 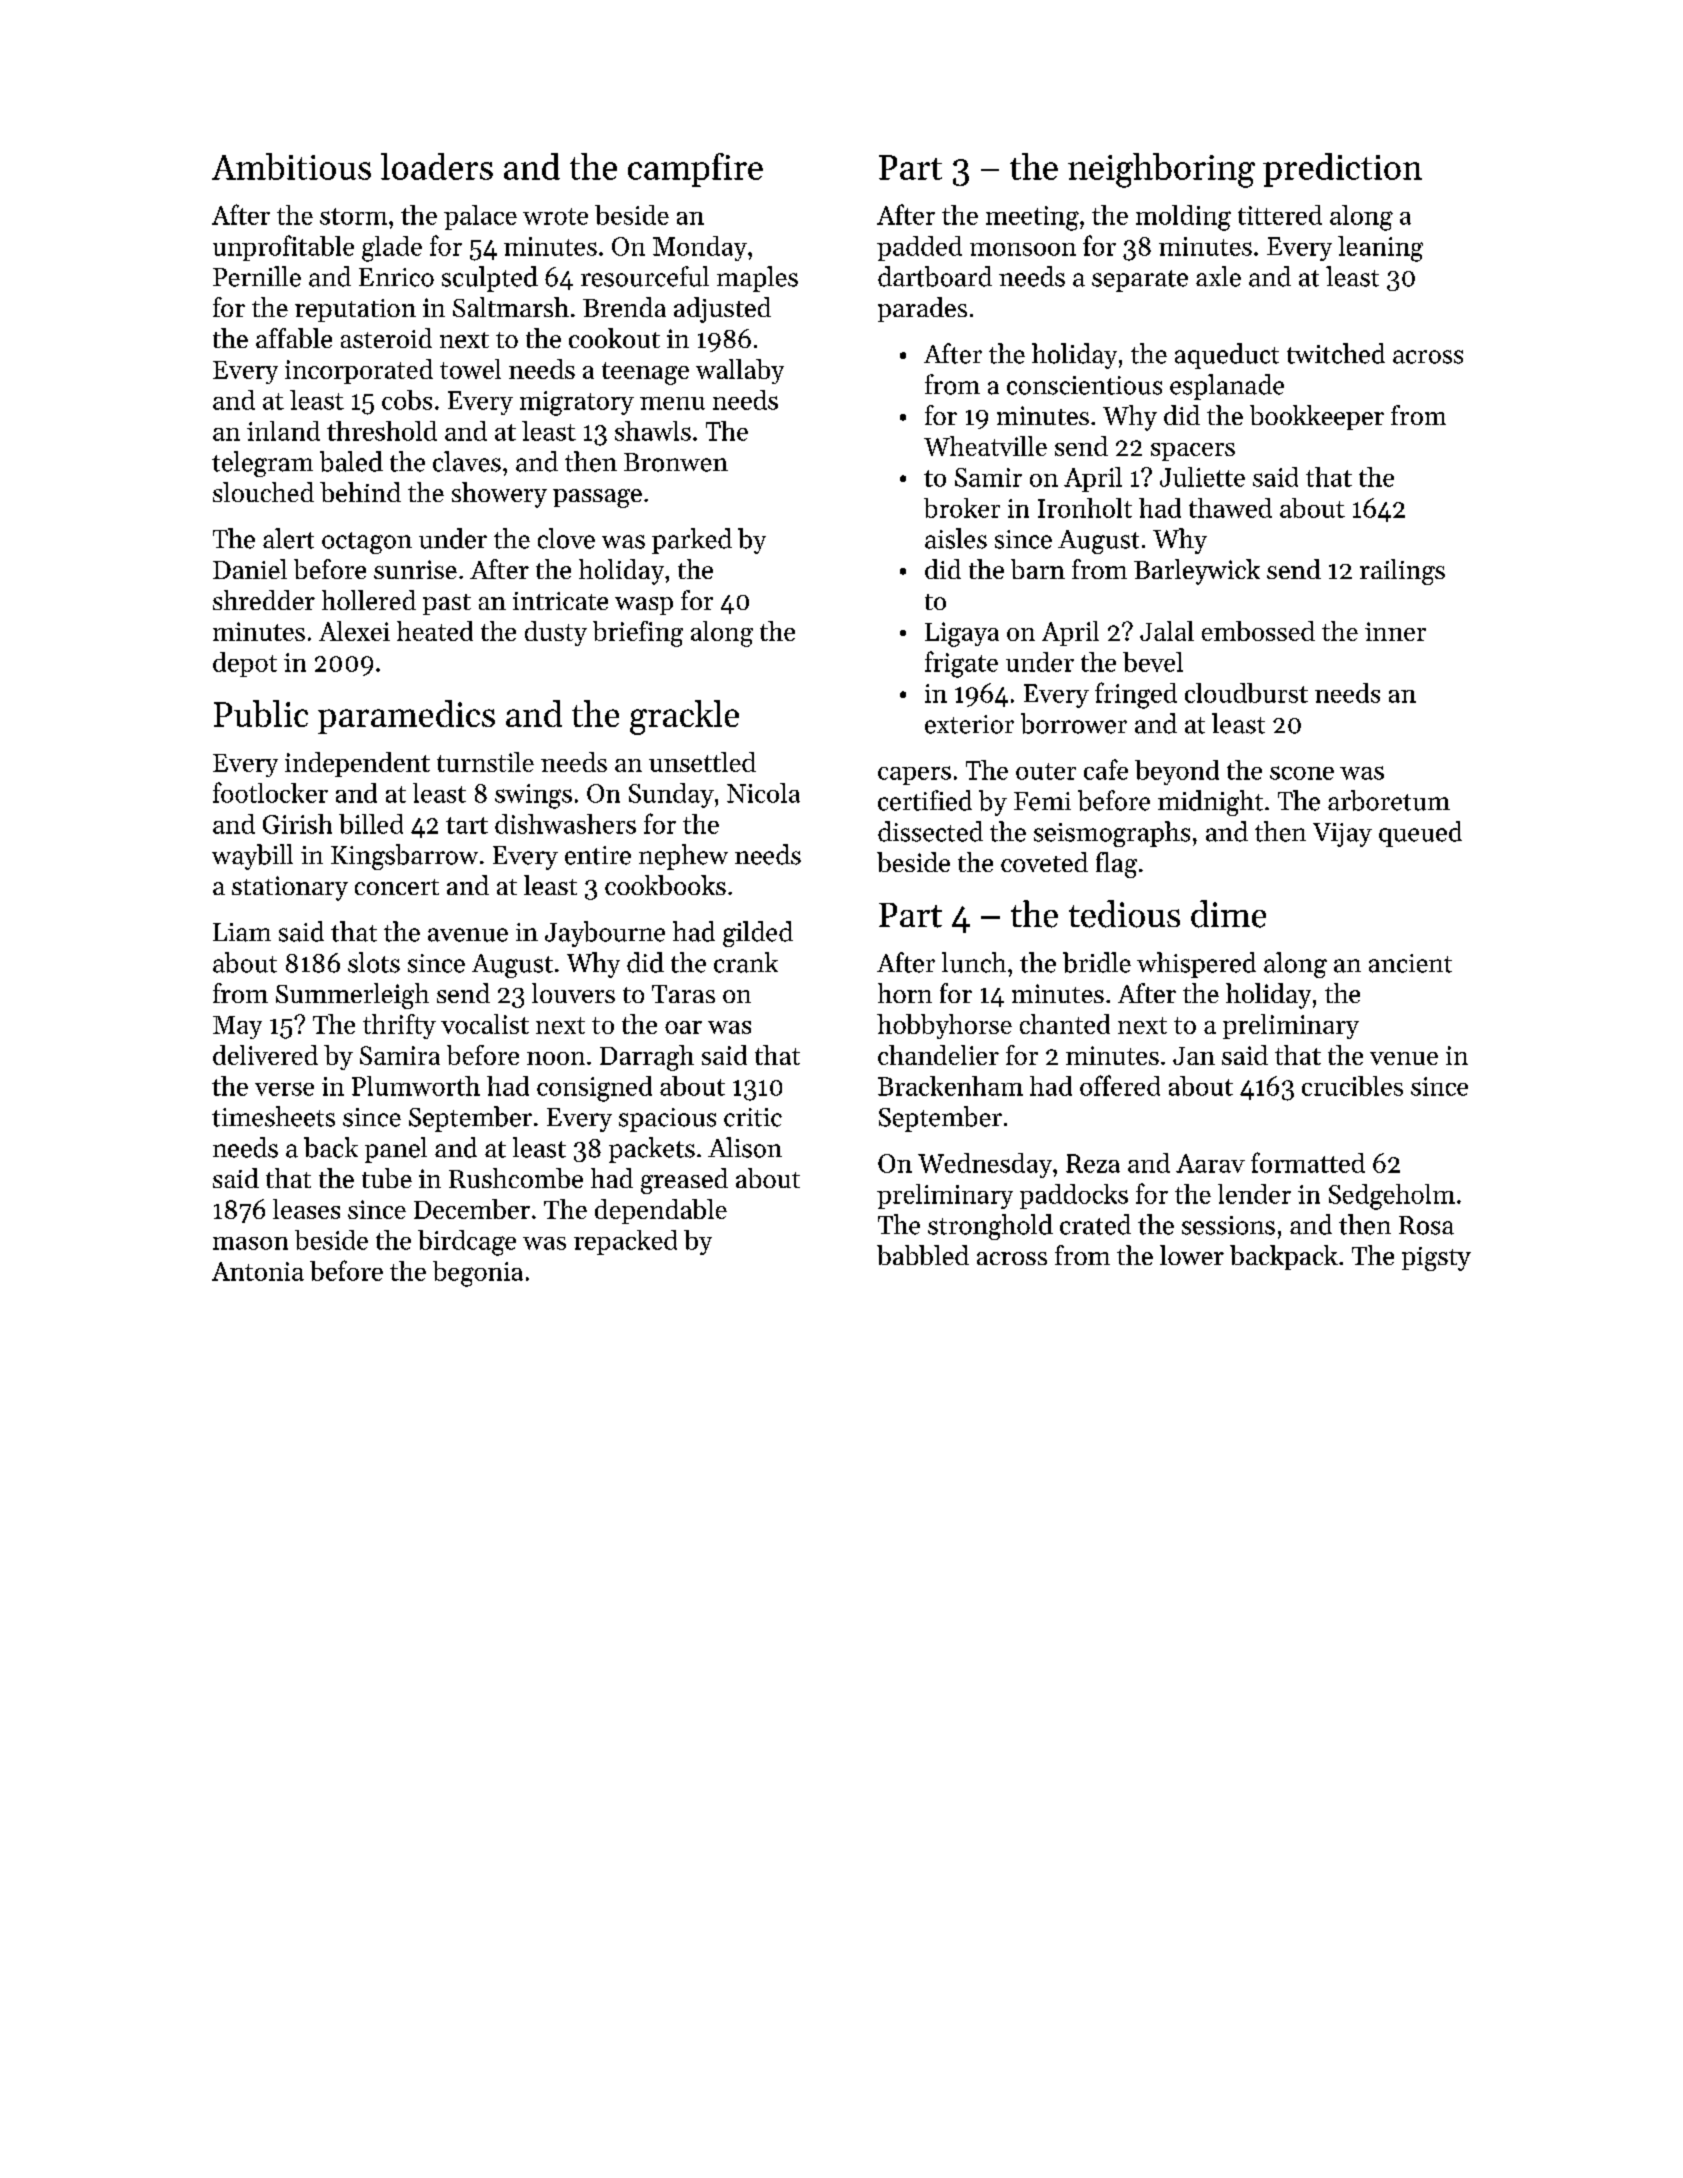 What do you see at coordinates (1342, 170) in the screenshot?
I see `prediction` at bounding box center [1342, 170].
